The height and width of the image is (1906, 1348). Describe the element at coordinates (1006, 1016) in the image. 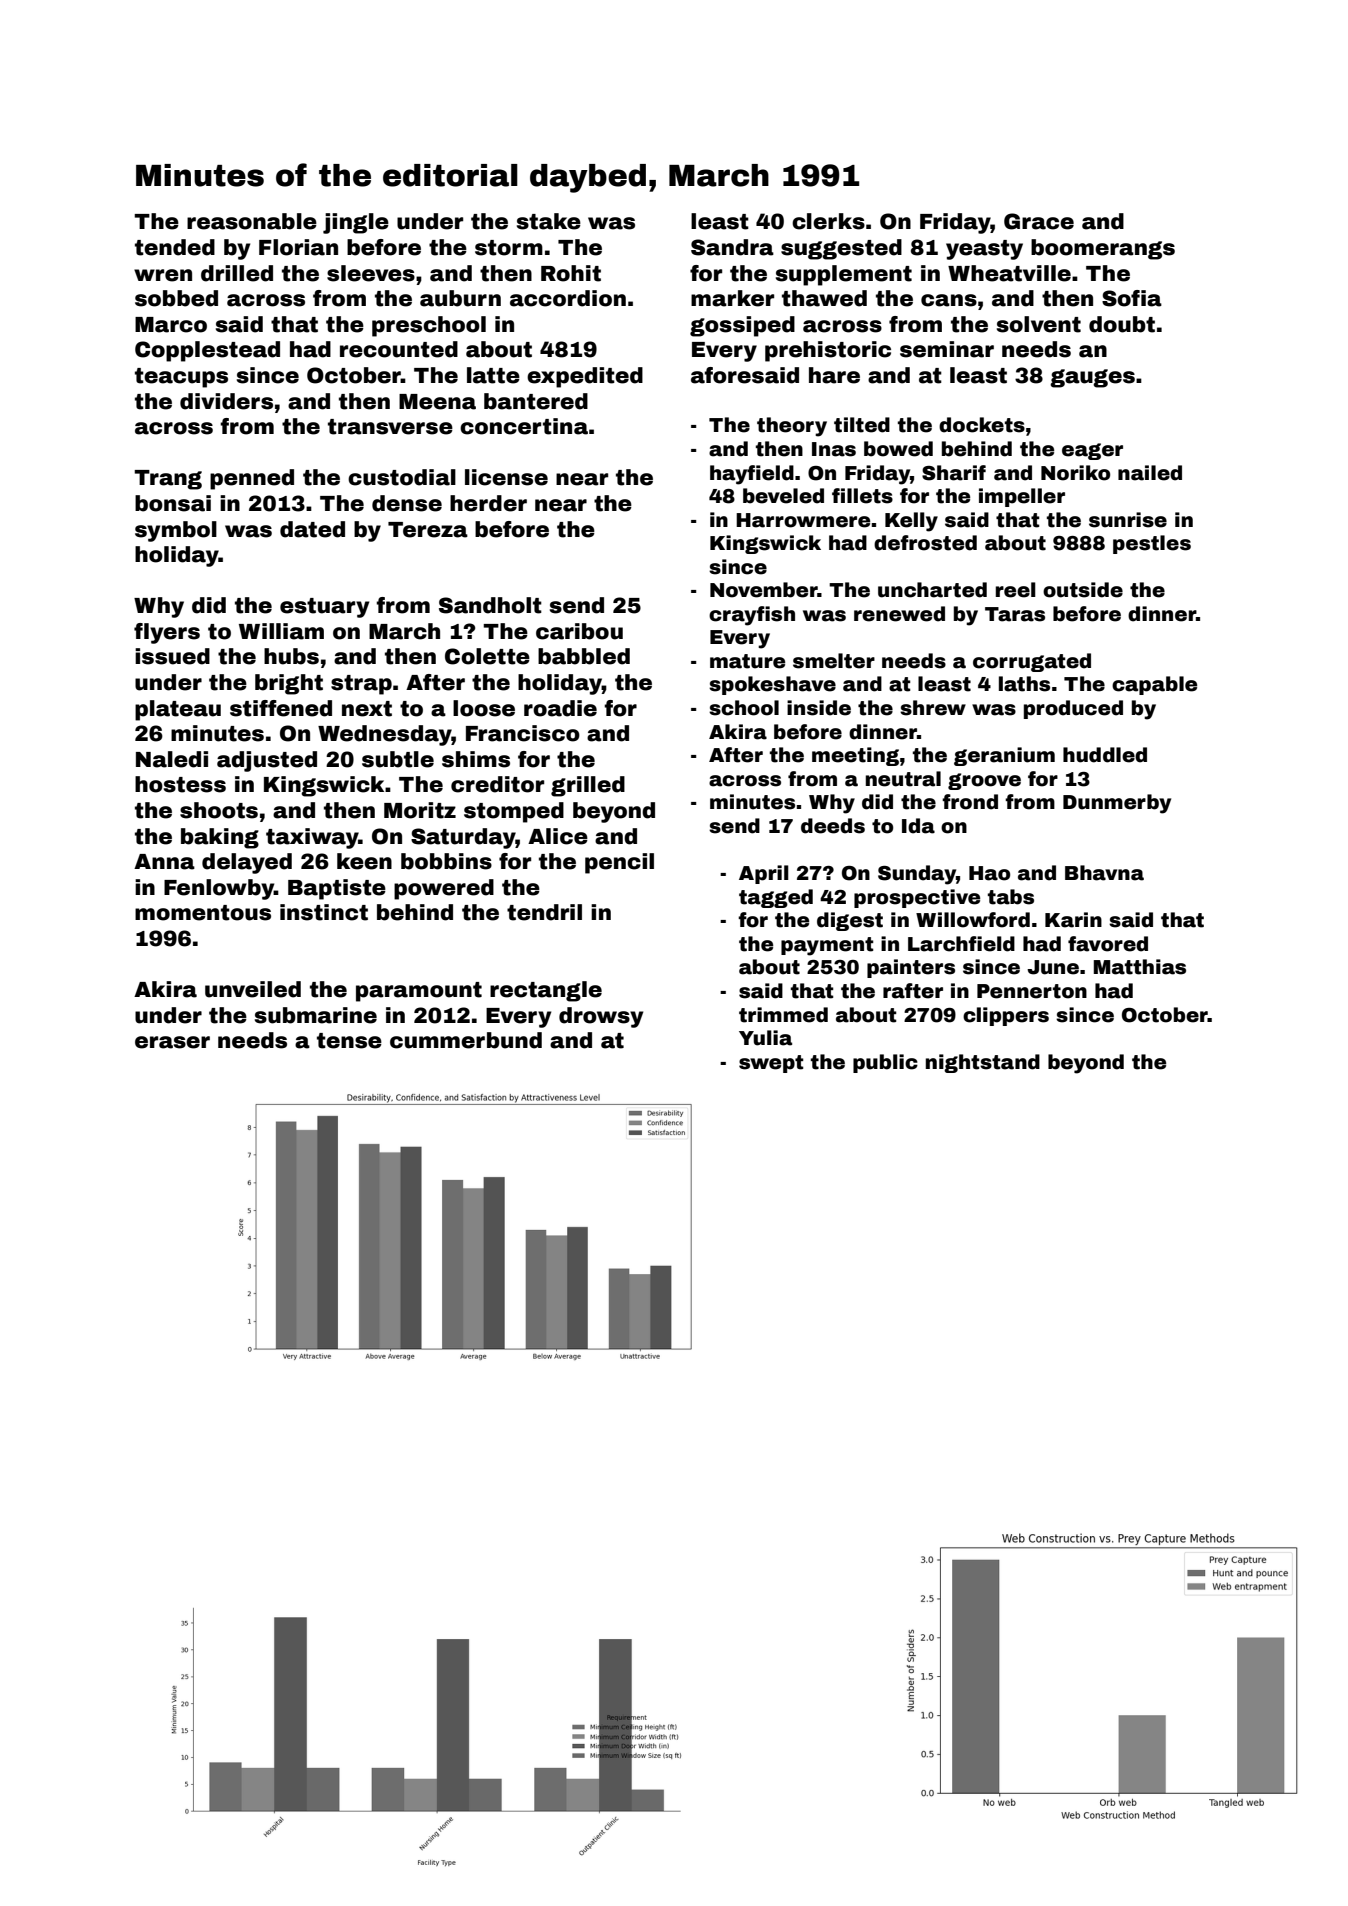

I see `clippers` at that location.
